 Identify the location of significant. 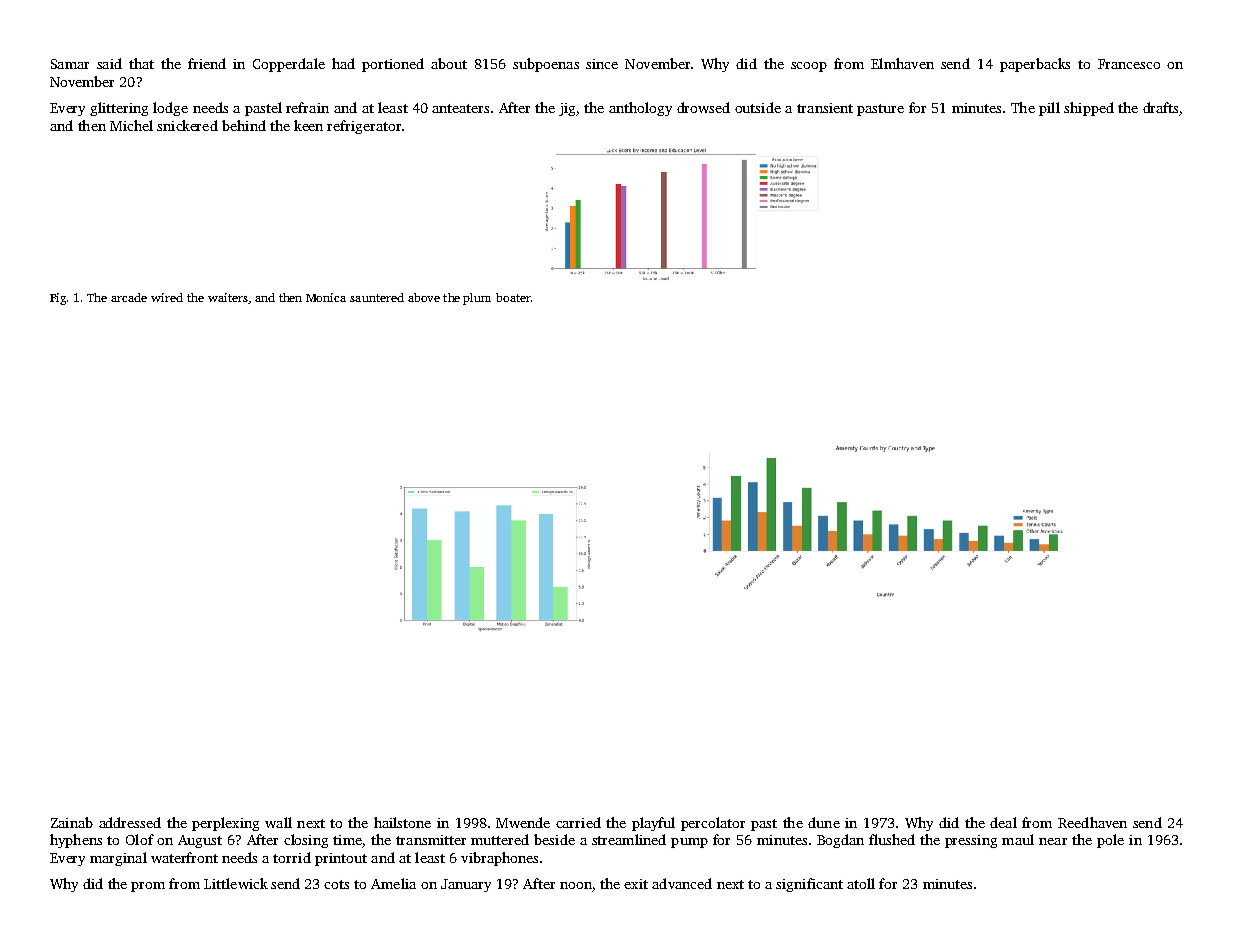
(809, 885).
